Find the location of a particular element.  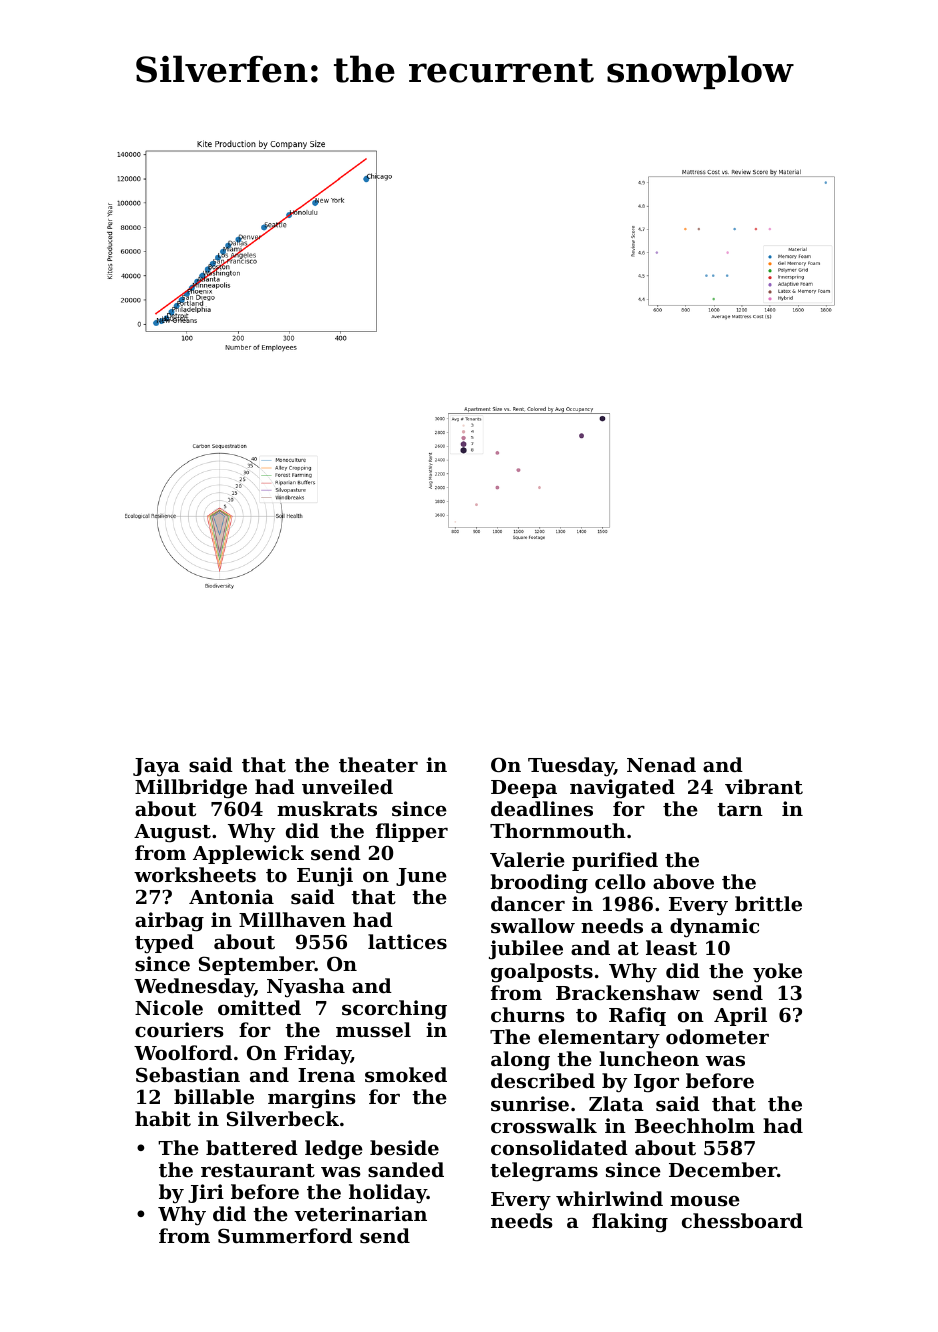

Jaya is located at coordinates (156, 767).
